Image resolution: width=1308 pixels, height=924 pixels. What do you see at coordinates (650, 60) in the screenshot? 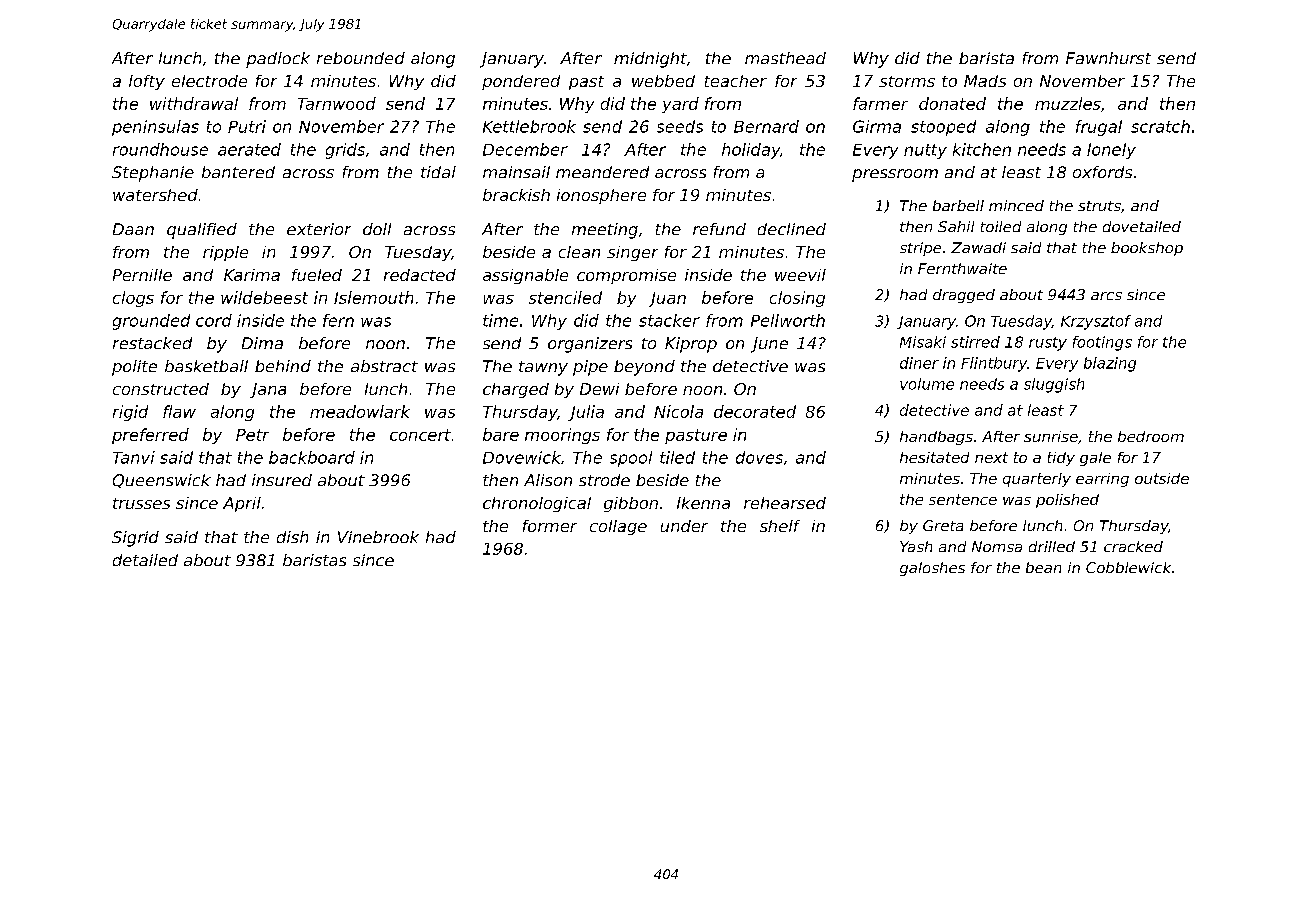
I see `midnight` at bounding box center [650, 60].
